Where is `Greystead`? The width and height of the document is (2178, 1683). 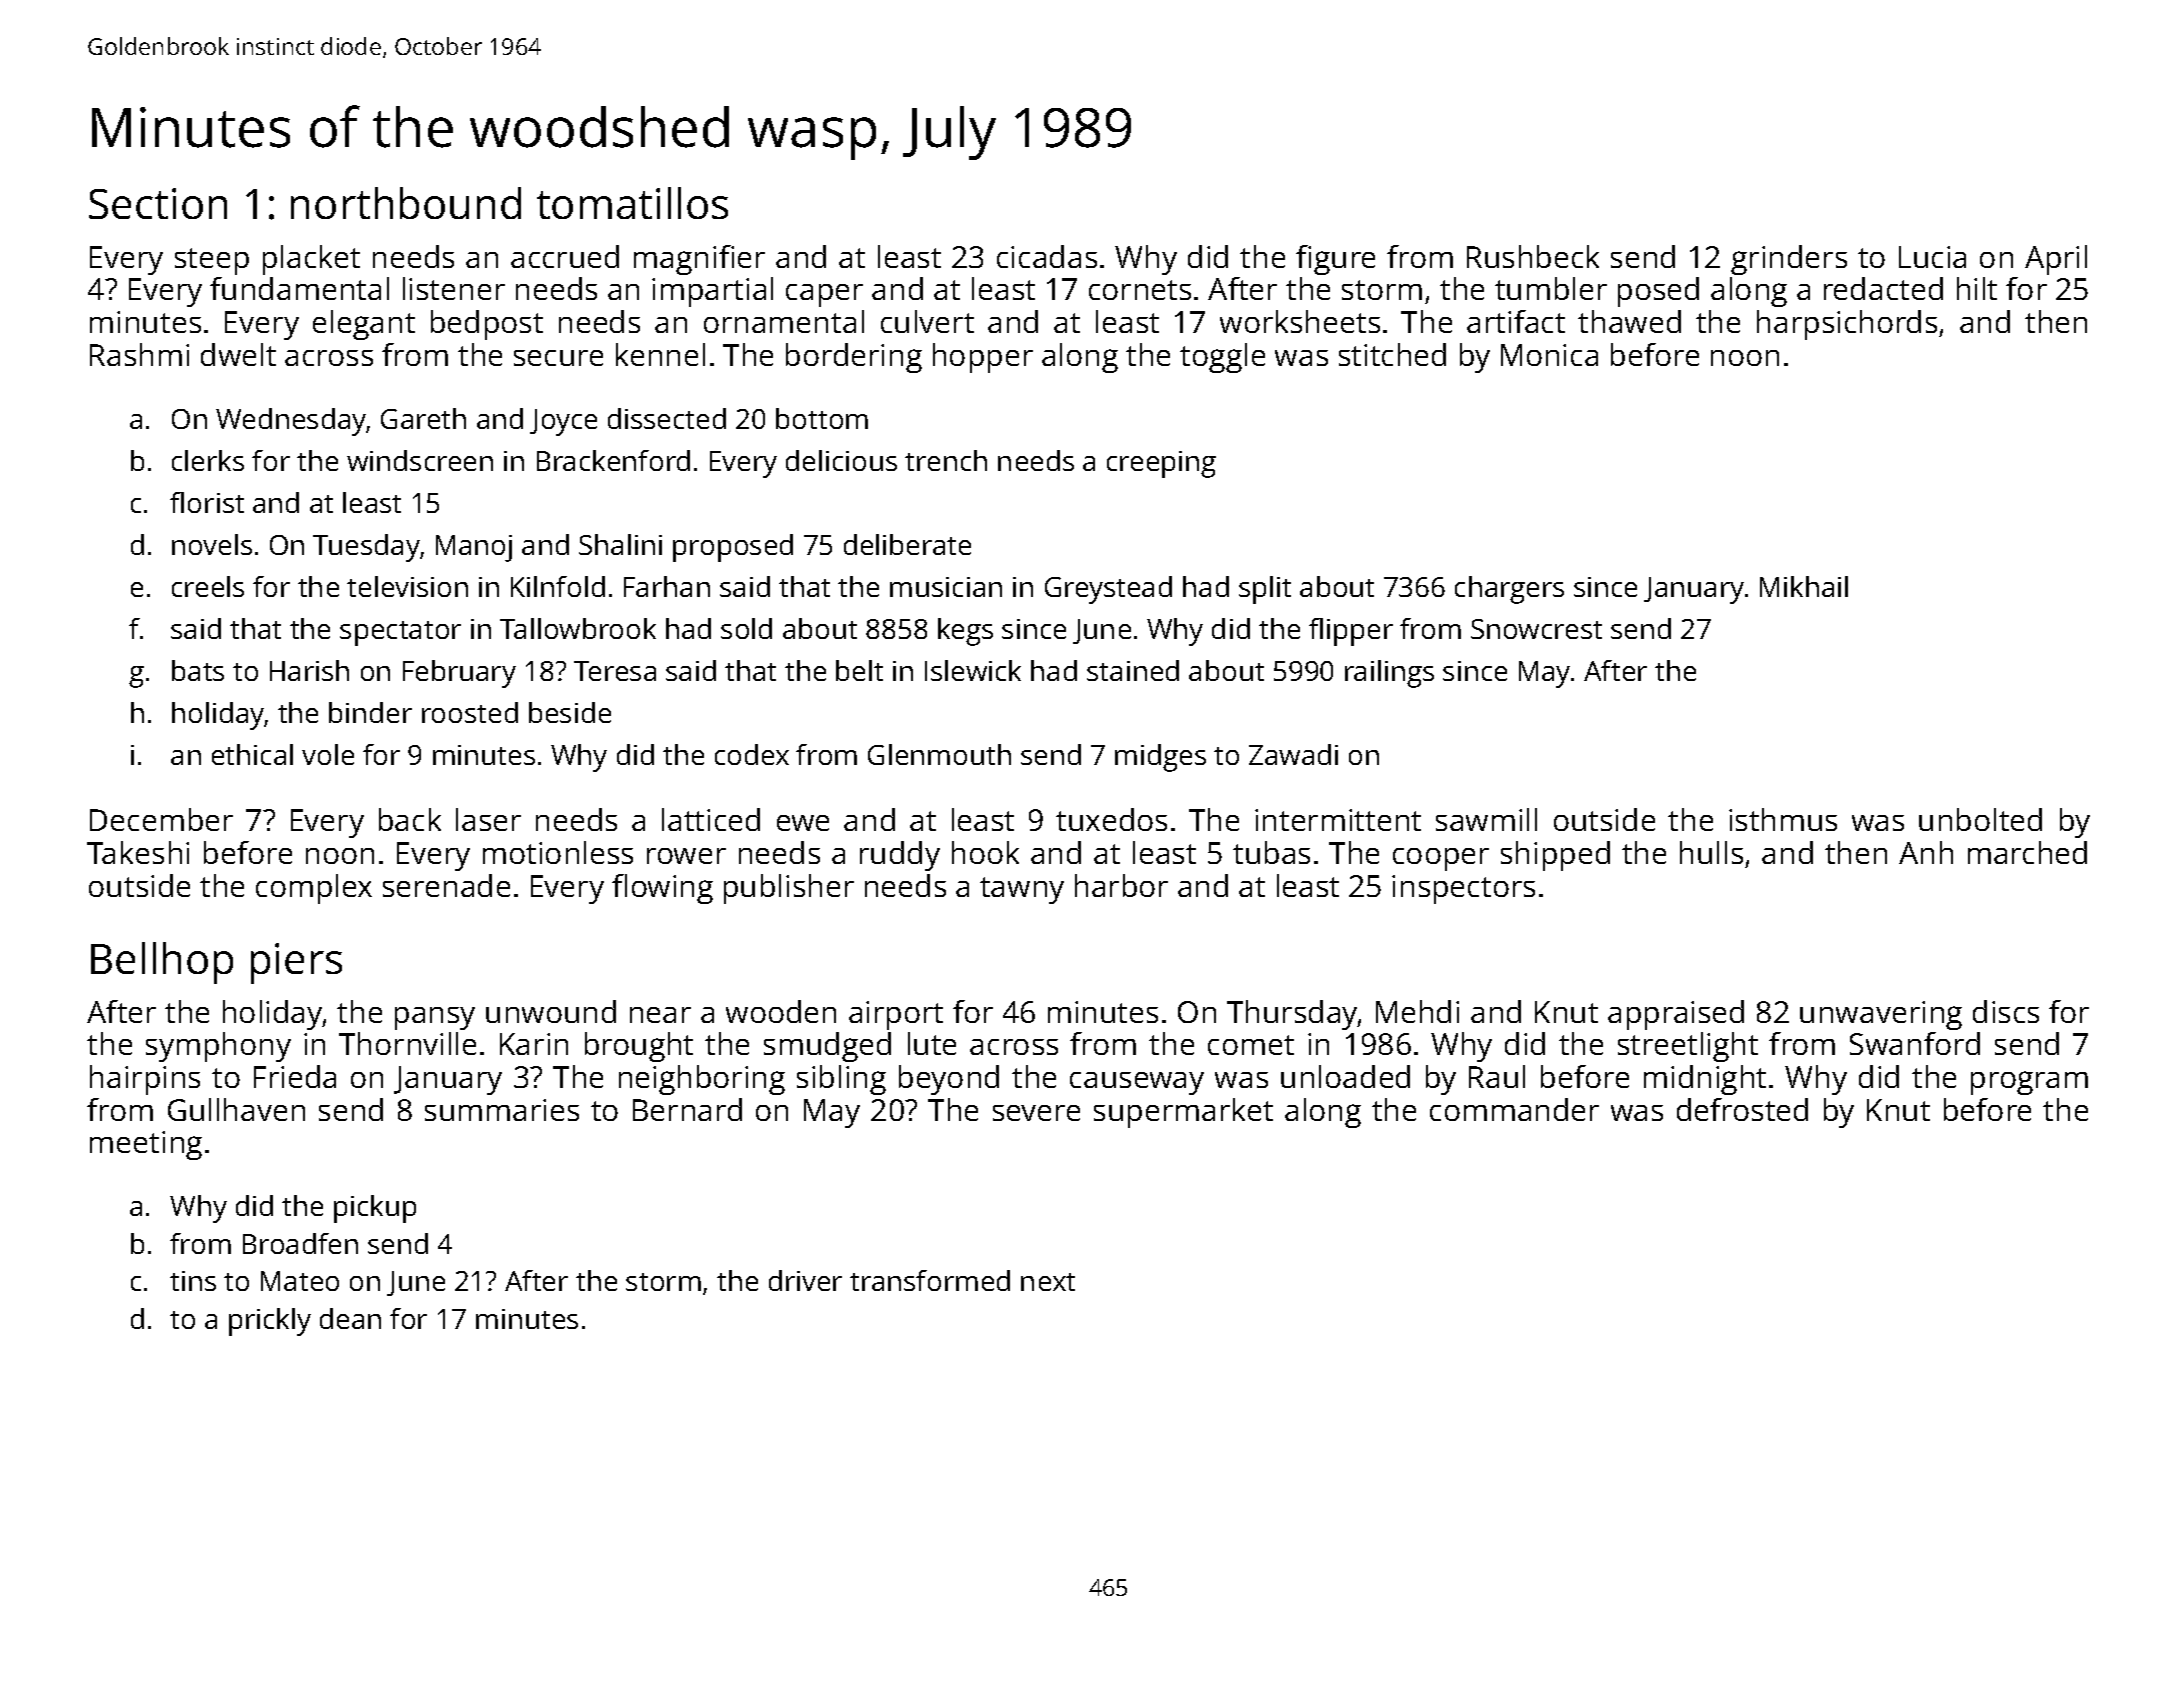 Greystead is located at coordinates (1108, 590).
